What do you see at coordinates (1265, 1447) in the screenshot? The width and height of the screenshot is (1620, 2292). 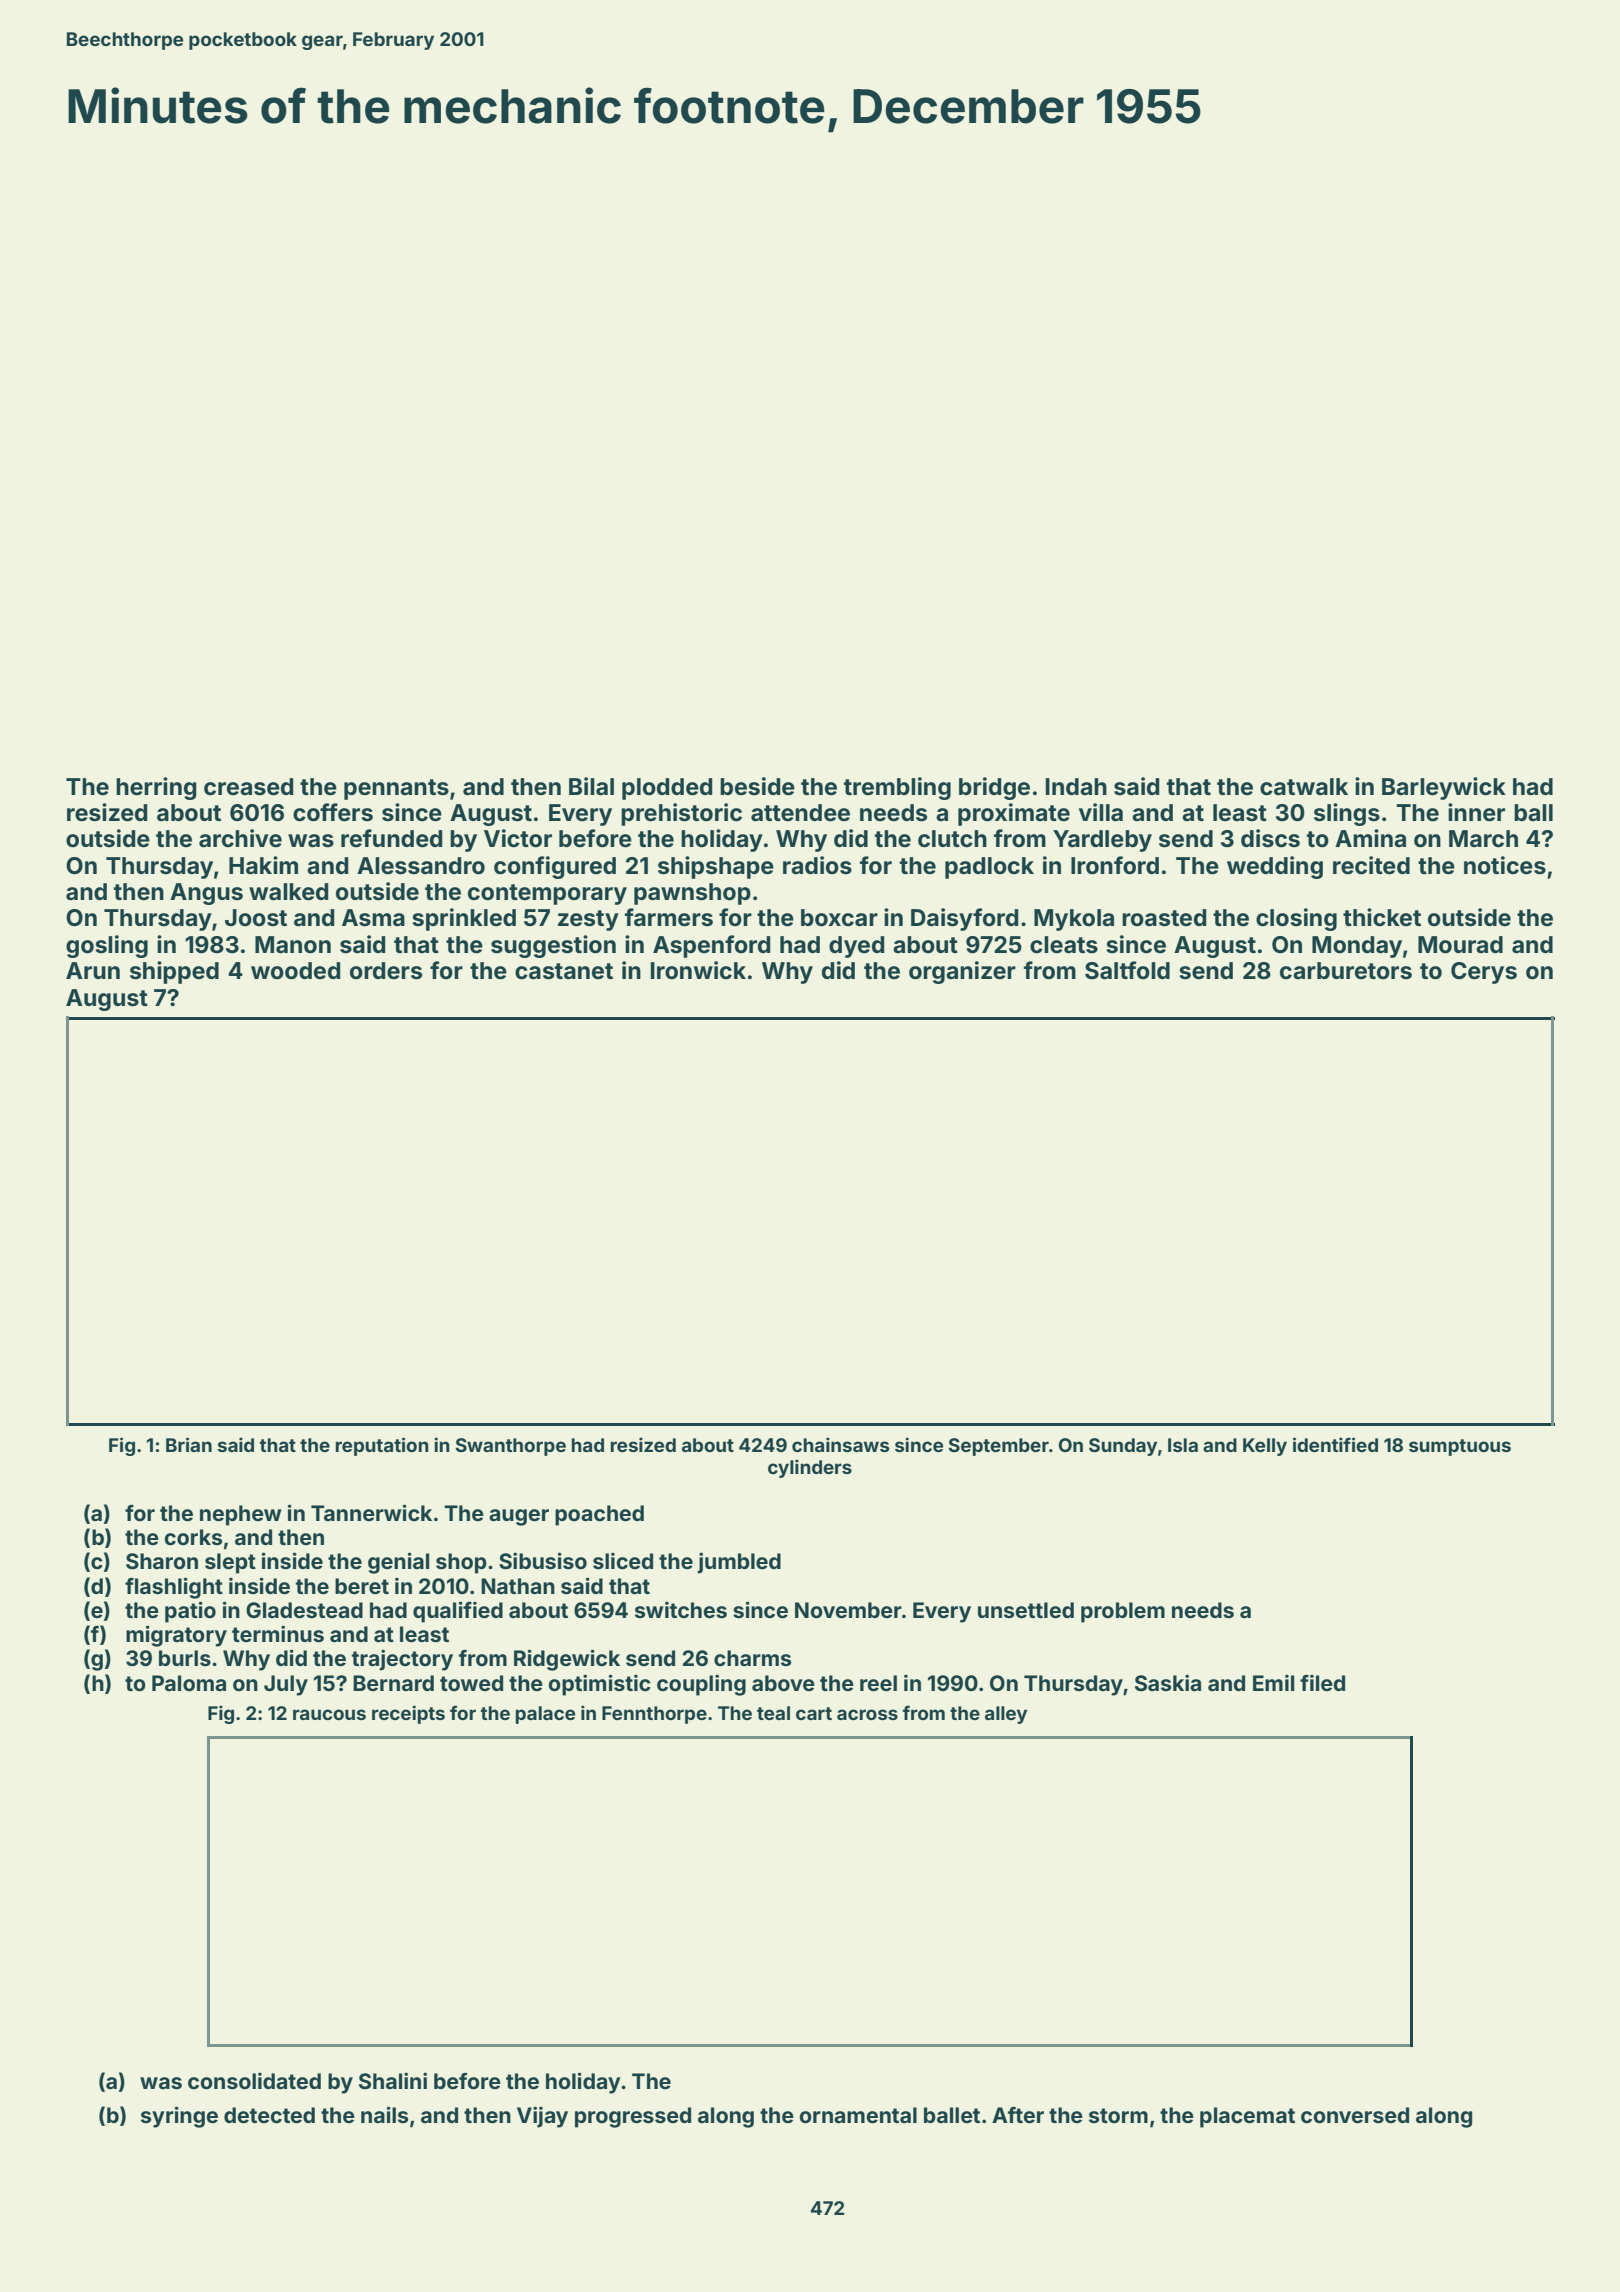 I see `Kelly` at bounding box center [1265, 1447].
